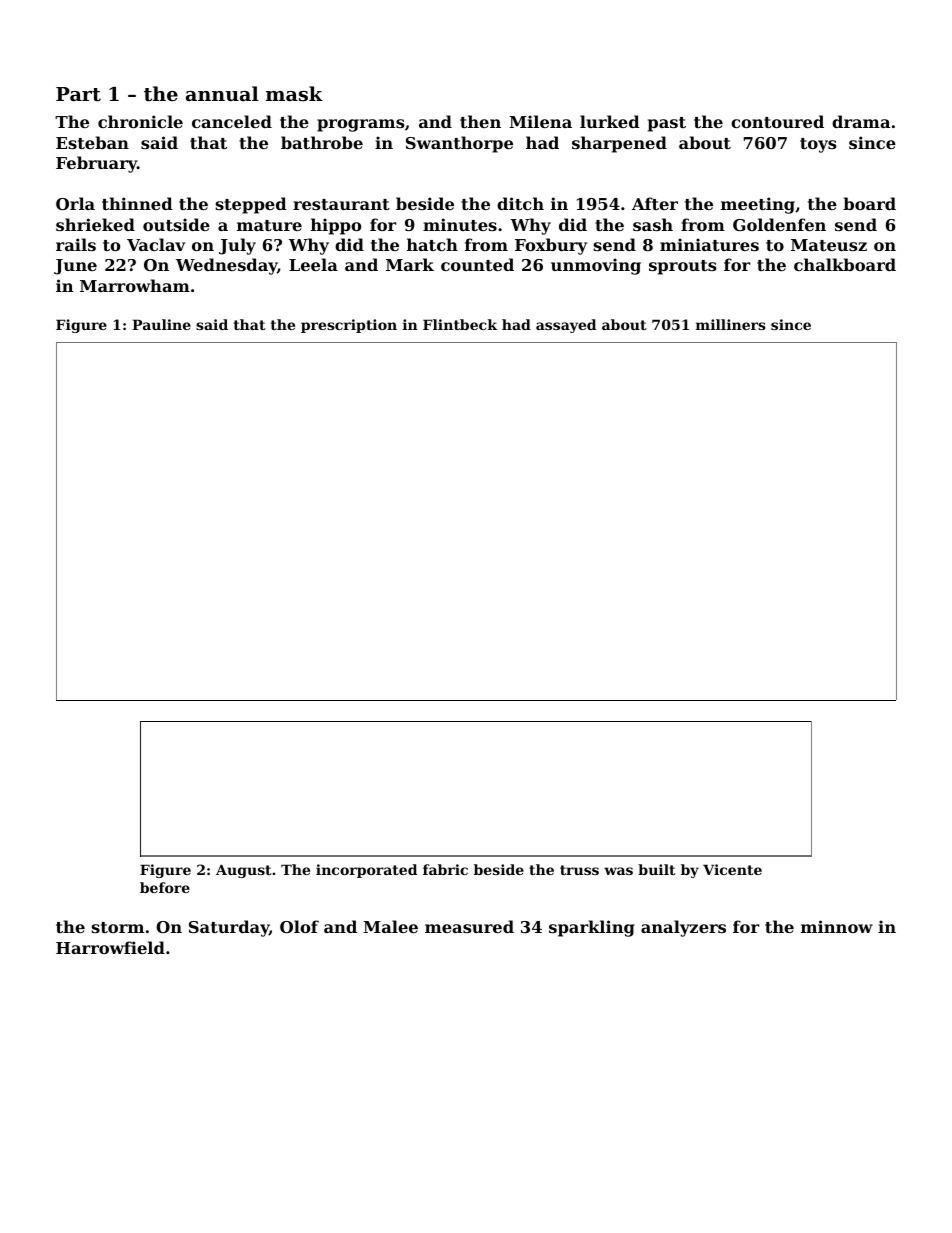 Image resolution: width=952 pixels, height=1233 pixels. What do you see at coordinates (732, 869) in the page?
I see `Vicente` at bounding box center [732, 869].
